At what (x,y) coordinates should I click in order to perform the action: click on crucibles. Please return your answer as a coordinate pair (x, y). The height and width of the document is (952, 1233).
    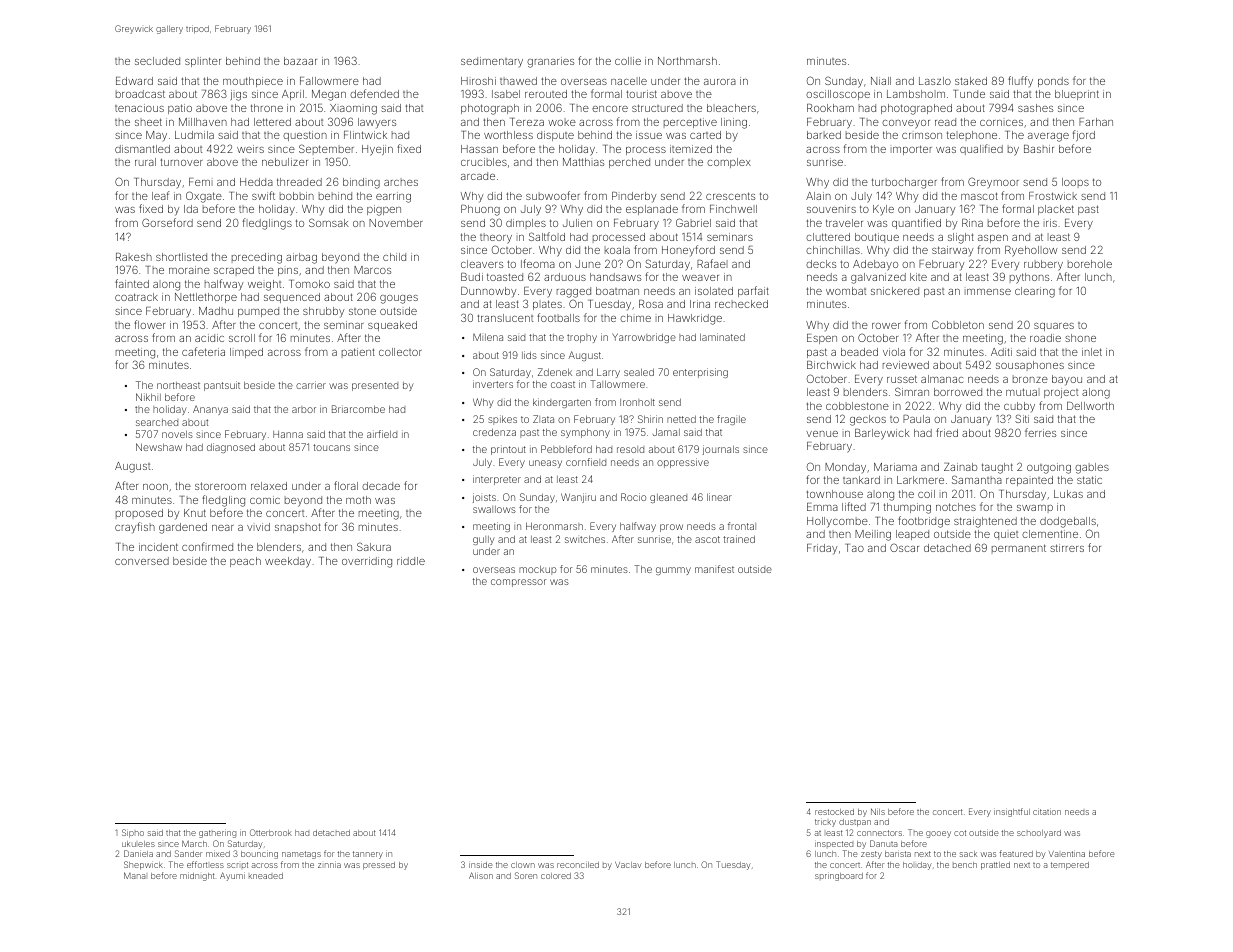
    Looking at the image, I should click on (484, 162).
